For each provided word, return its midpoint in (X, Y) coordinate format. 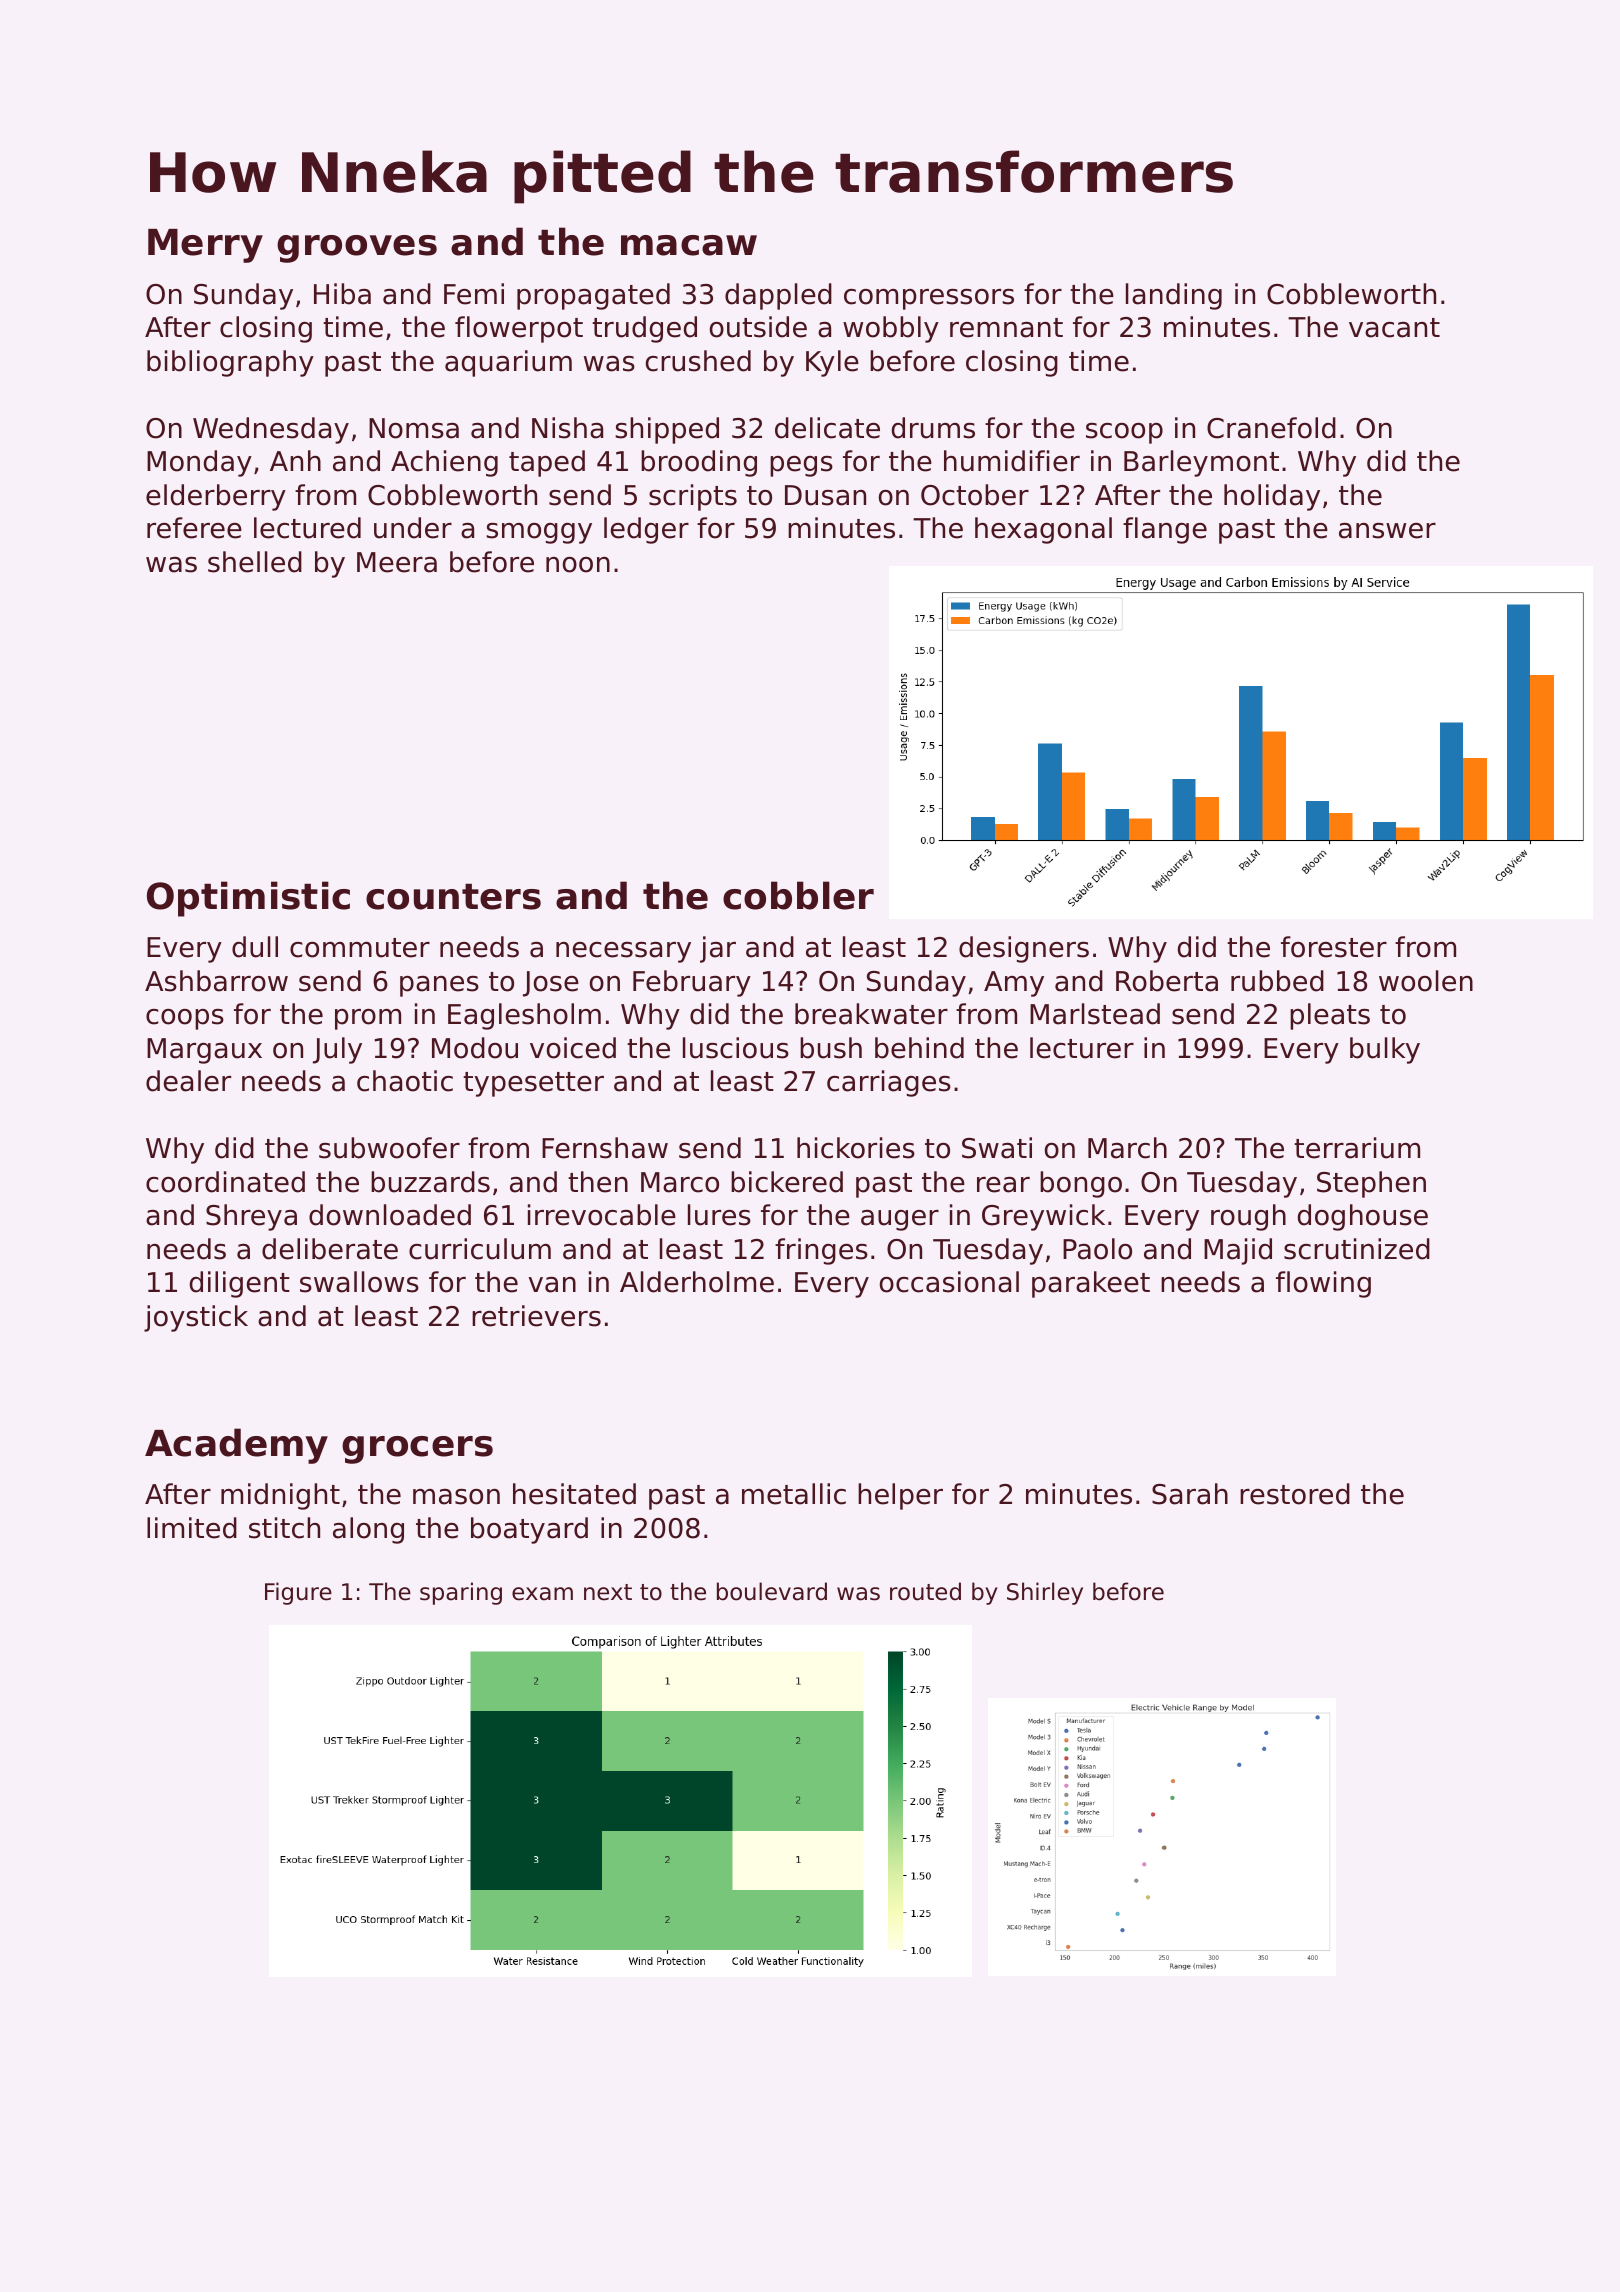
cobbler (798, 895)
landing (1174, 296)
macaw (689, 245)
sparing (461, 1593)
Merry (205, 246)
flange (1165, 530)
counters (453, 897)
